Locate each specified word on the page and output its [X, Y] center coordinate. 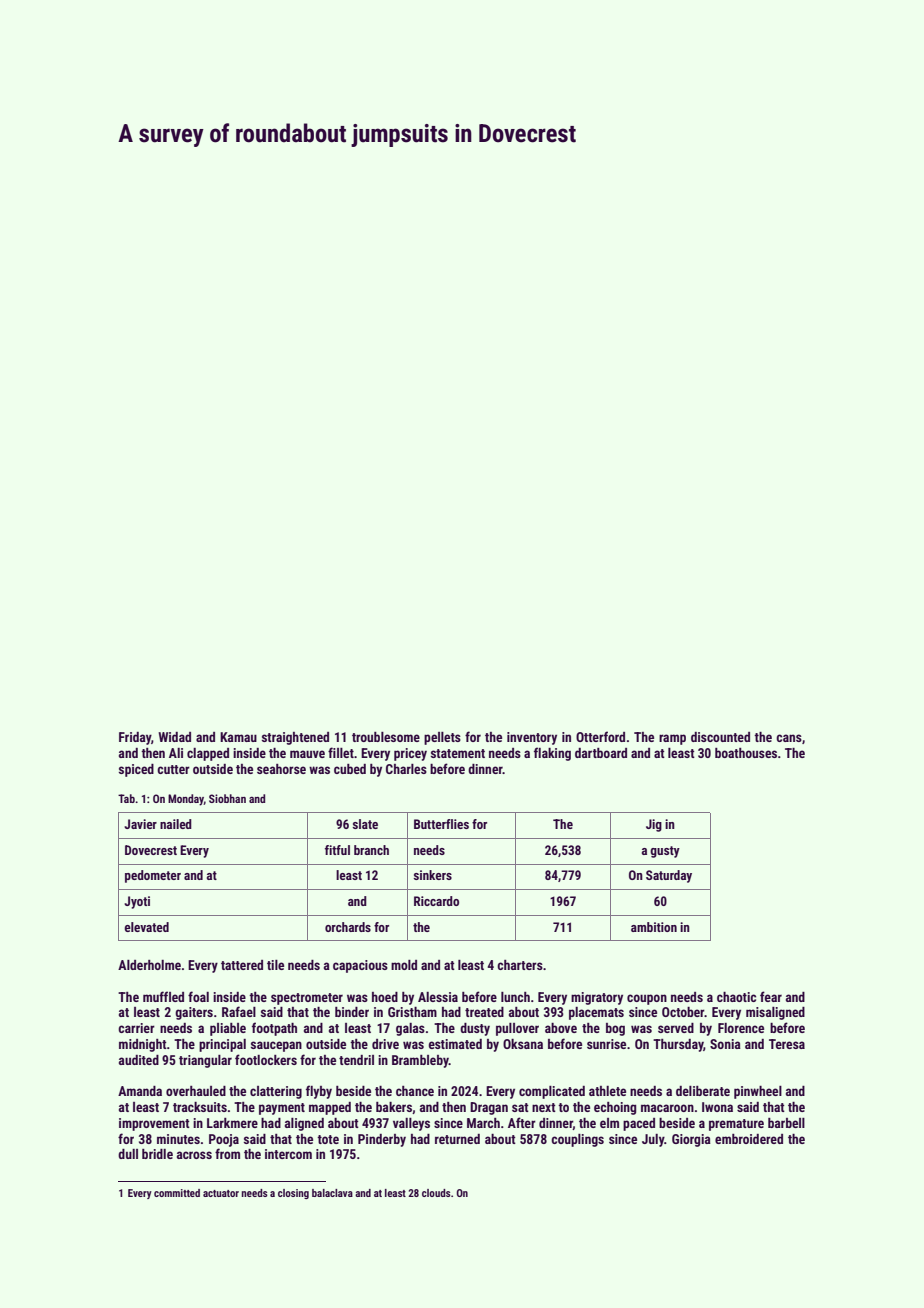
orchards [348, 927]
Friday [135, 738]
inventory [532, 738]
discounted [720, 737]
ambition [654, 927]
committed [177, 1193]
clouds [436, 1193]
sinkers [433, 875]
